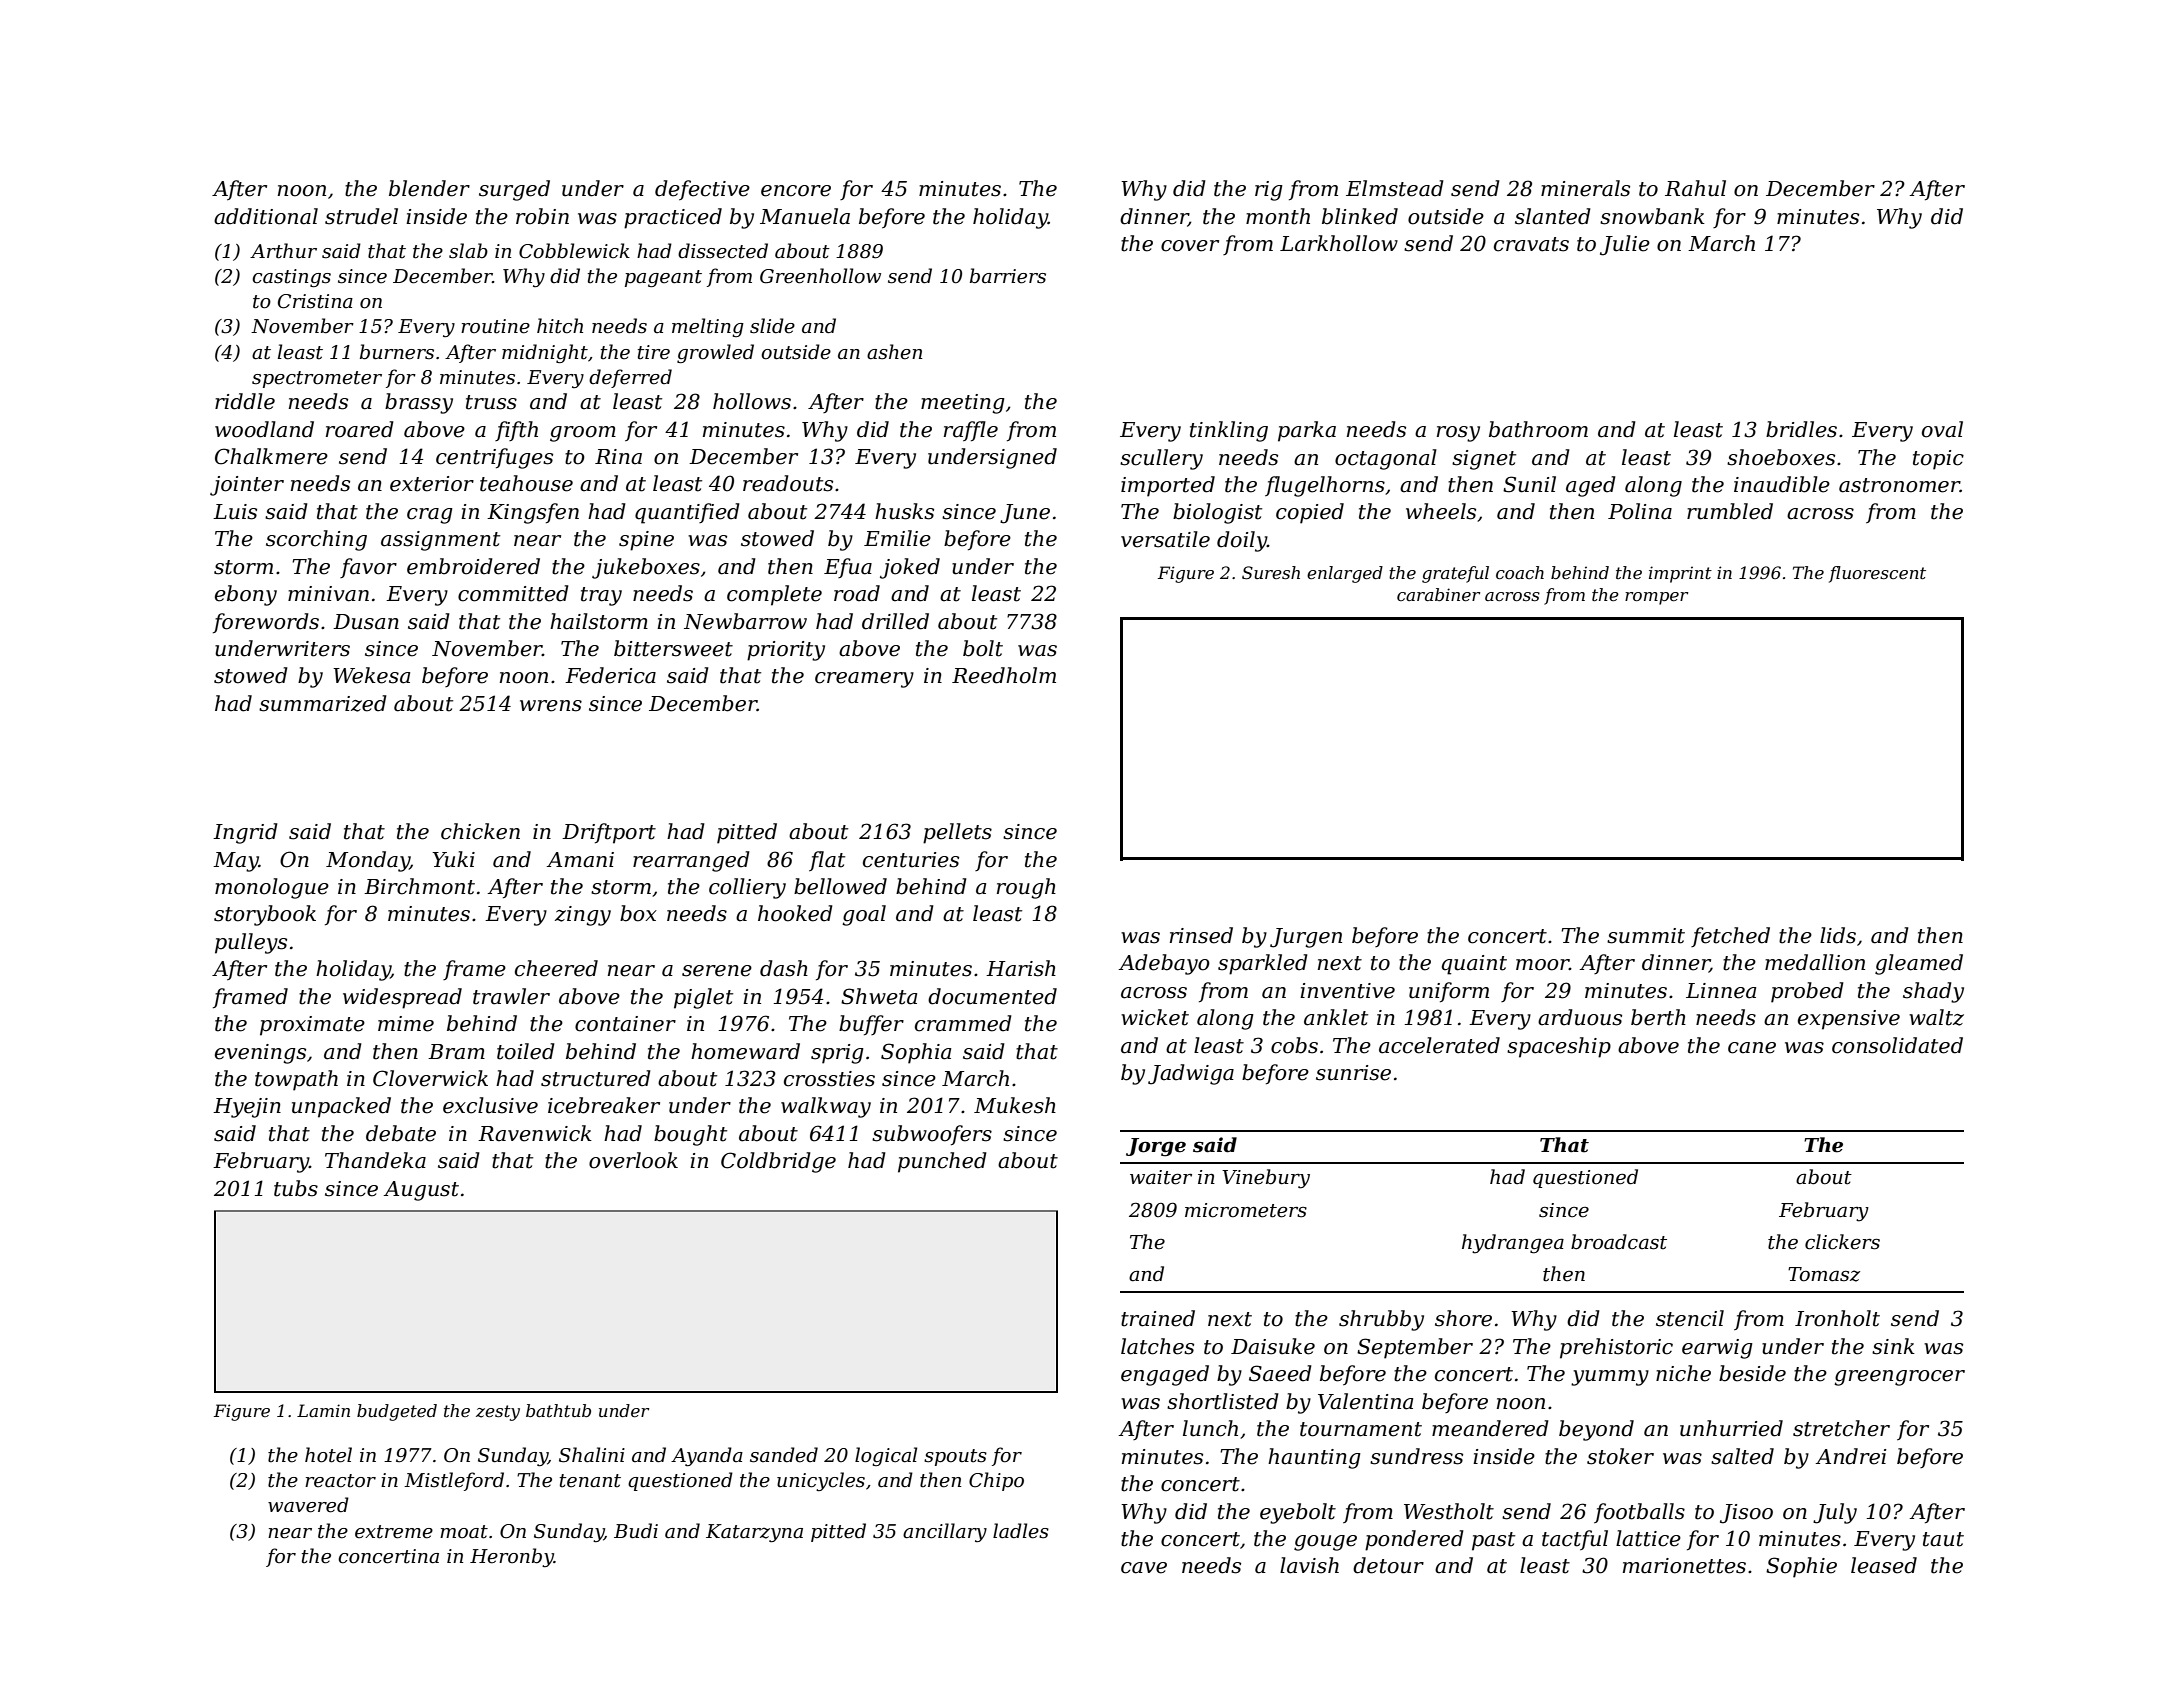 The image size is (2178, 1683). Describe the element at coordinates (1656, 598) in the document. I see `romper` at that location.
